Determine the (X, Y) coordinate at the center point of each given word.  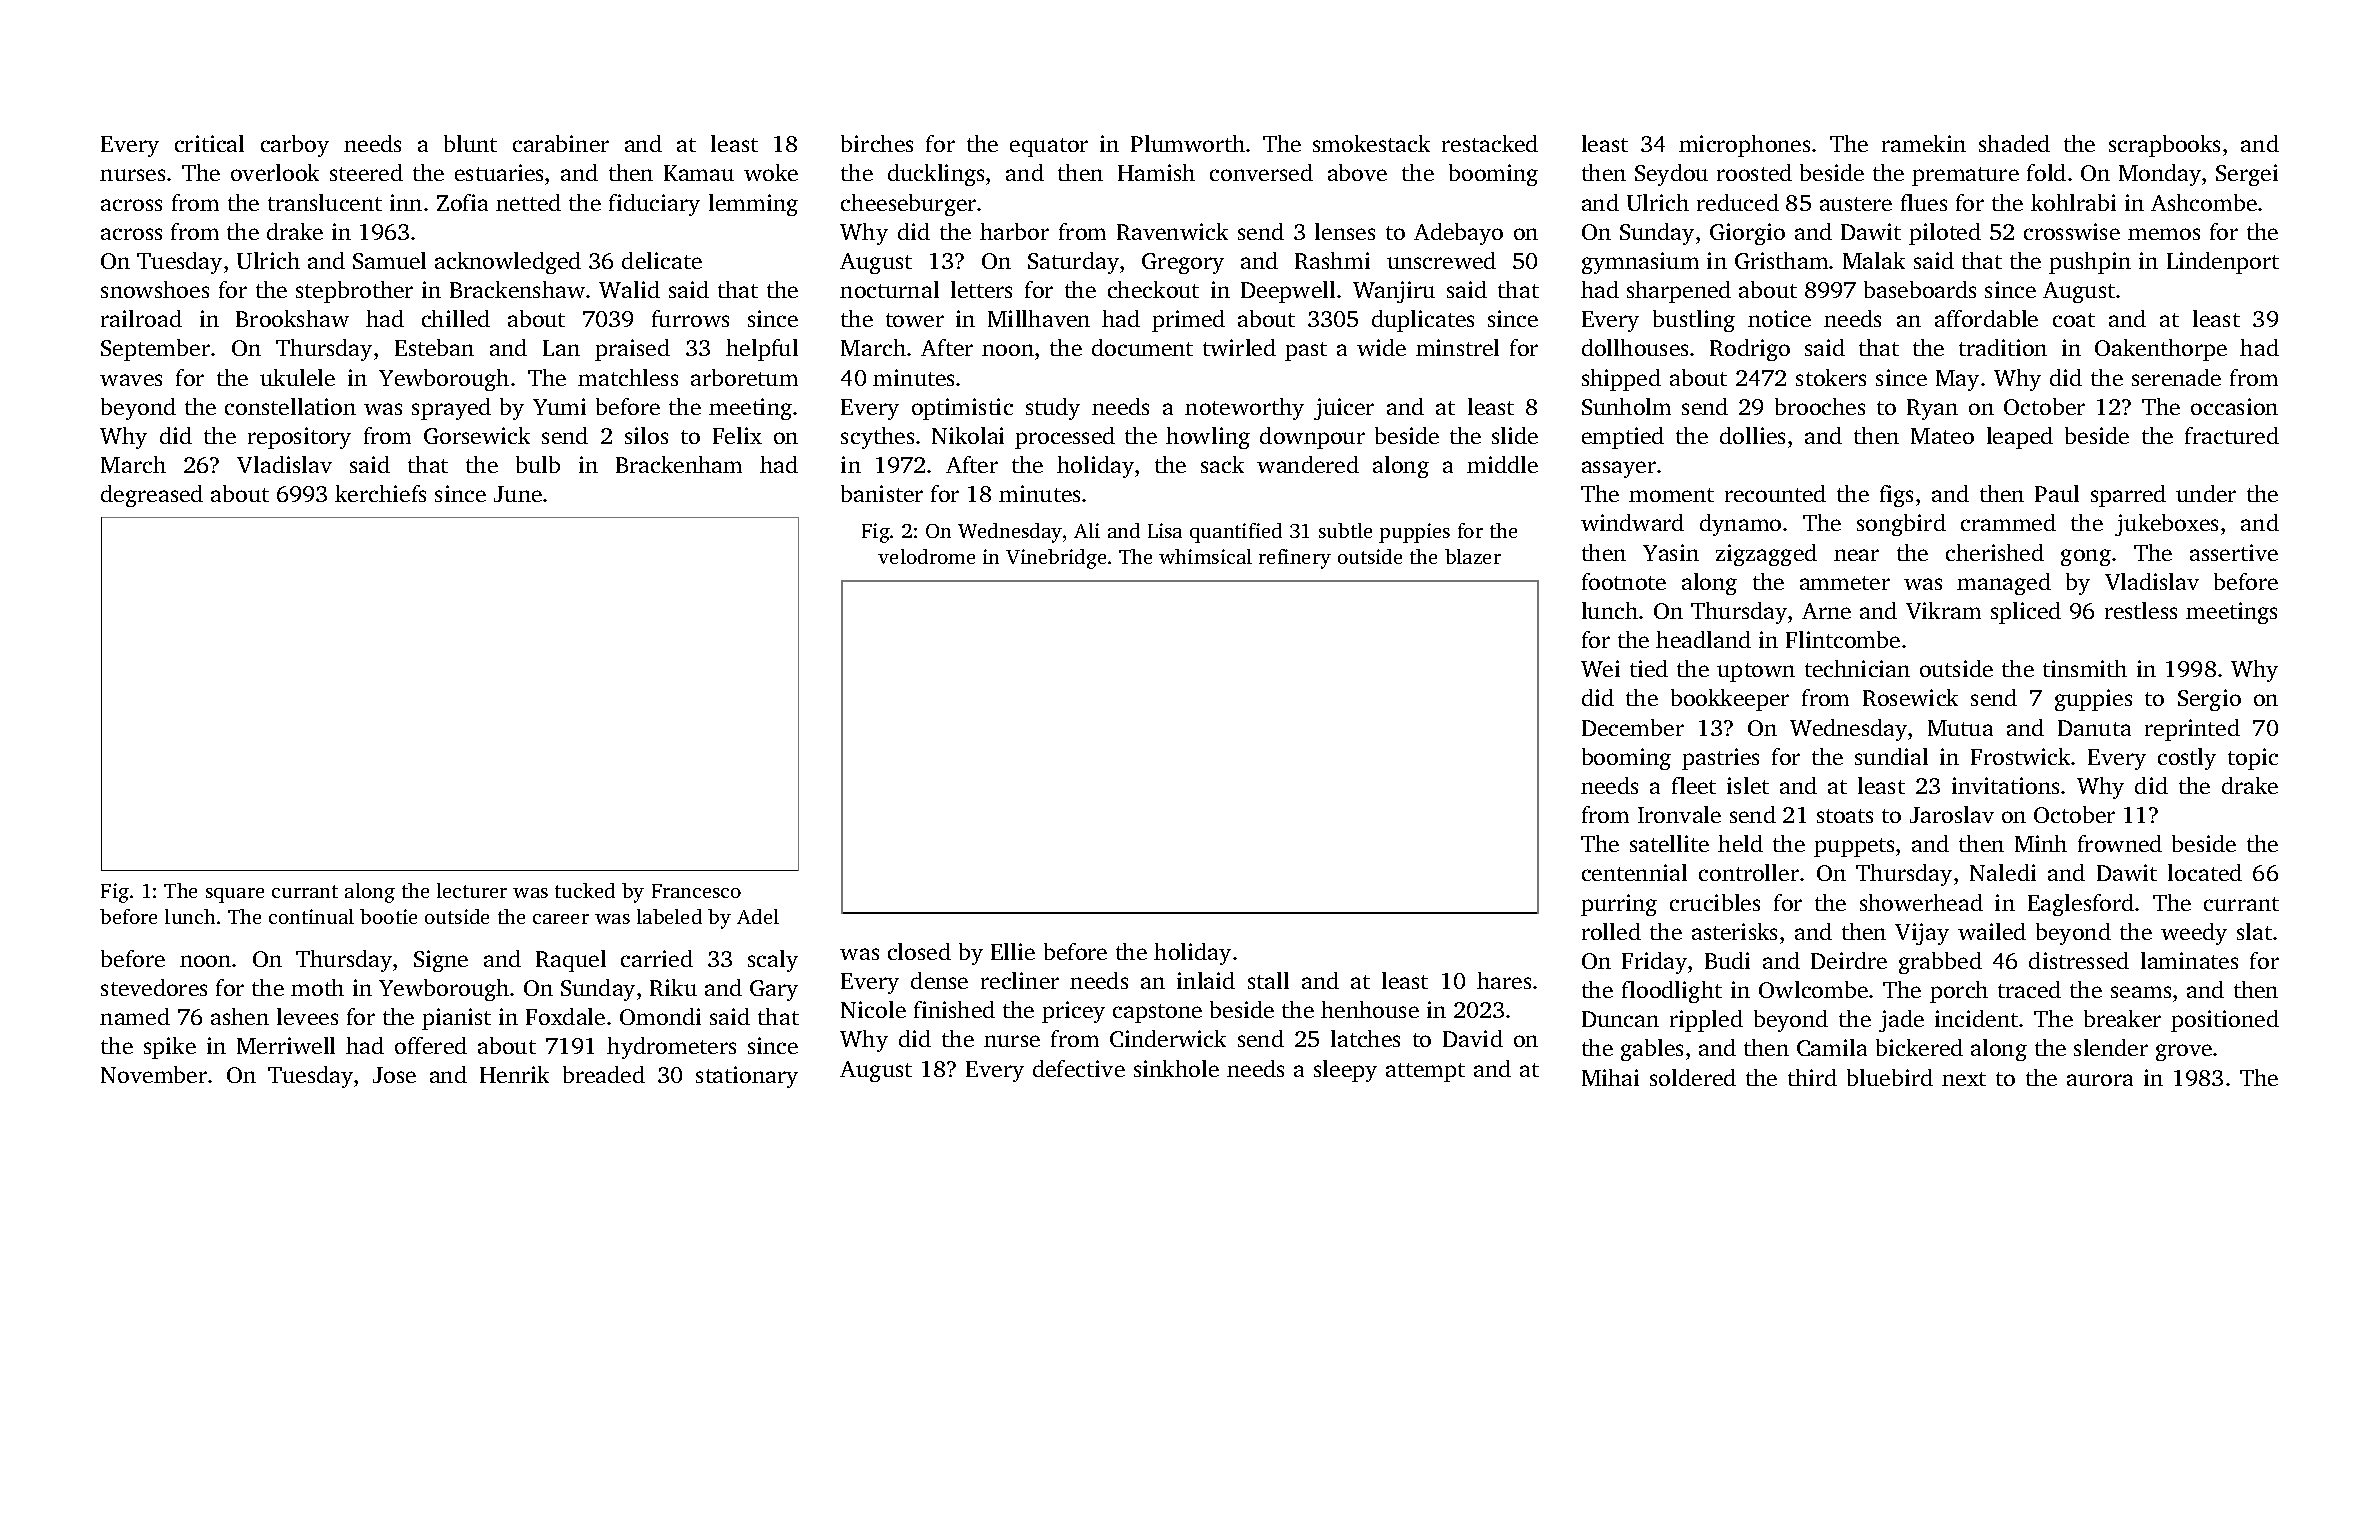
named (135, 1016)
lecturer (472, 890)
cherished (1995, 552)
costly (2187, 759)
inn (406, 202)
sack (1222, 464)
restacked (1490, 143)
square (235, 895)
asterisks (1734, 931)
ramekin (1924, 143)
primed (1188, 321)
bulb (538, 464)
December (1633, 727)
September (155, 350)
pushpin (2090, 263)
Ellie (1013, 951)
